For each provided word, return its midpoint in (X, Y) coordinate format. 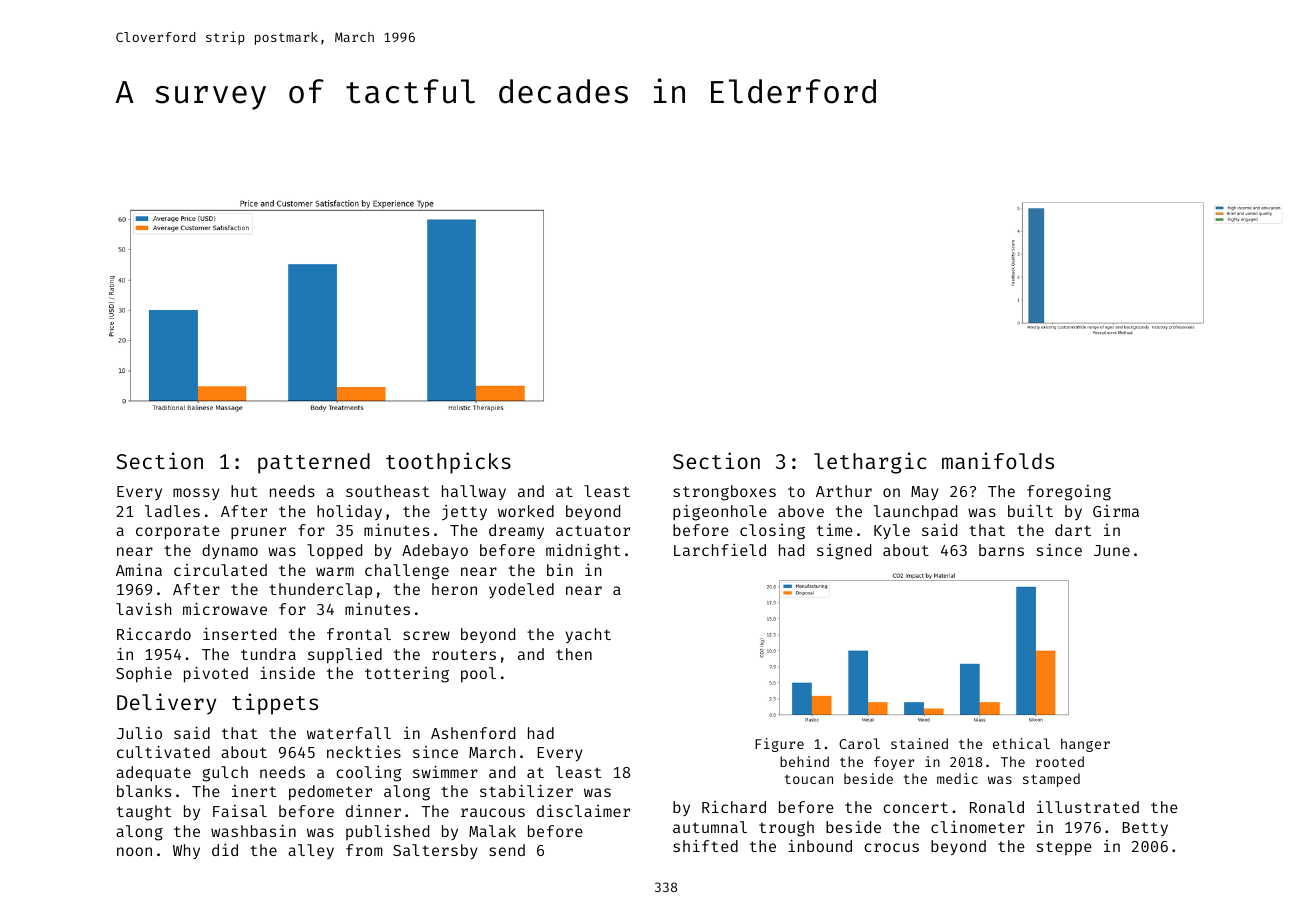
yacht (588, 635)
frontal (359, 634)
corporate (178, 532)
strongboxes (724, 493)
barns (1001, 550)
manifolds (998, 460)
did (225, 850)
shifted (705, 846)
